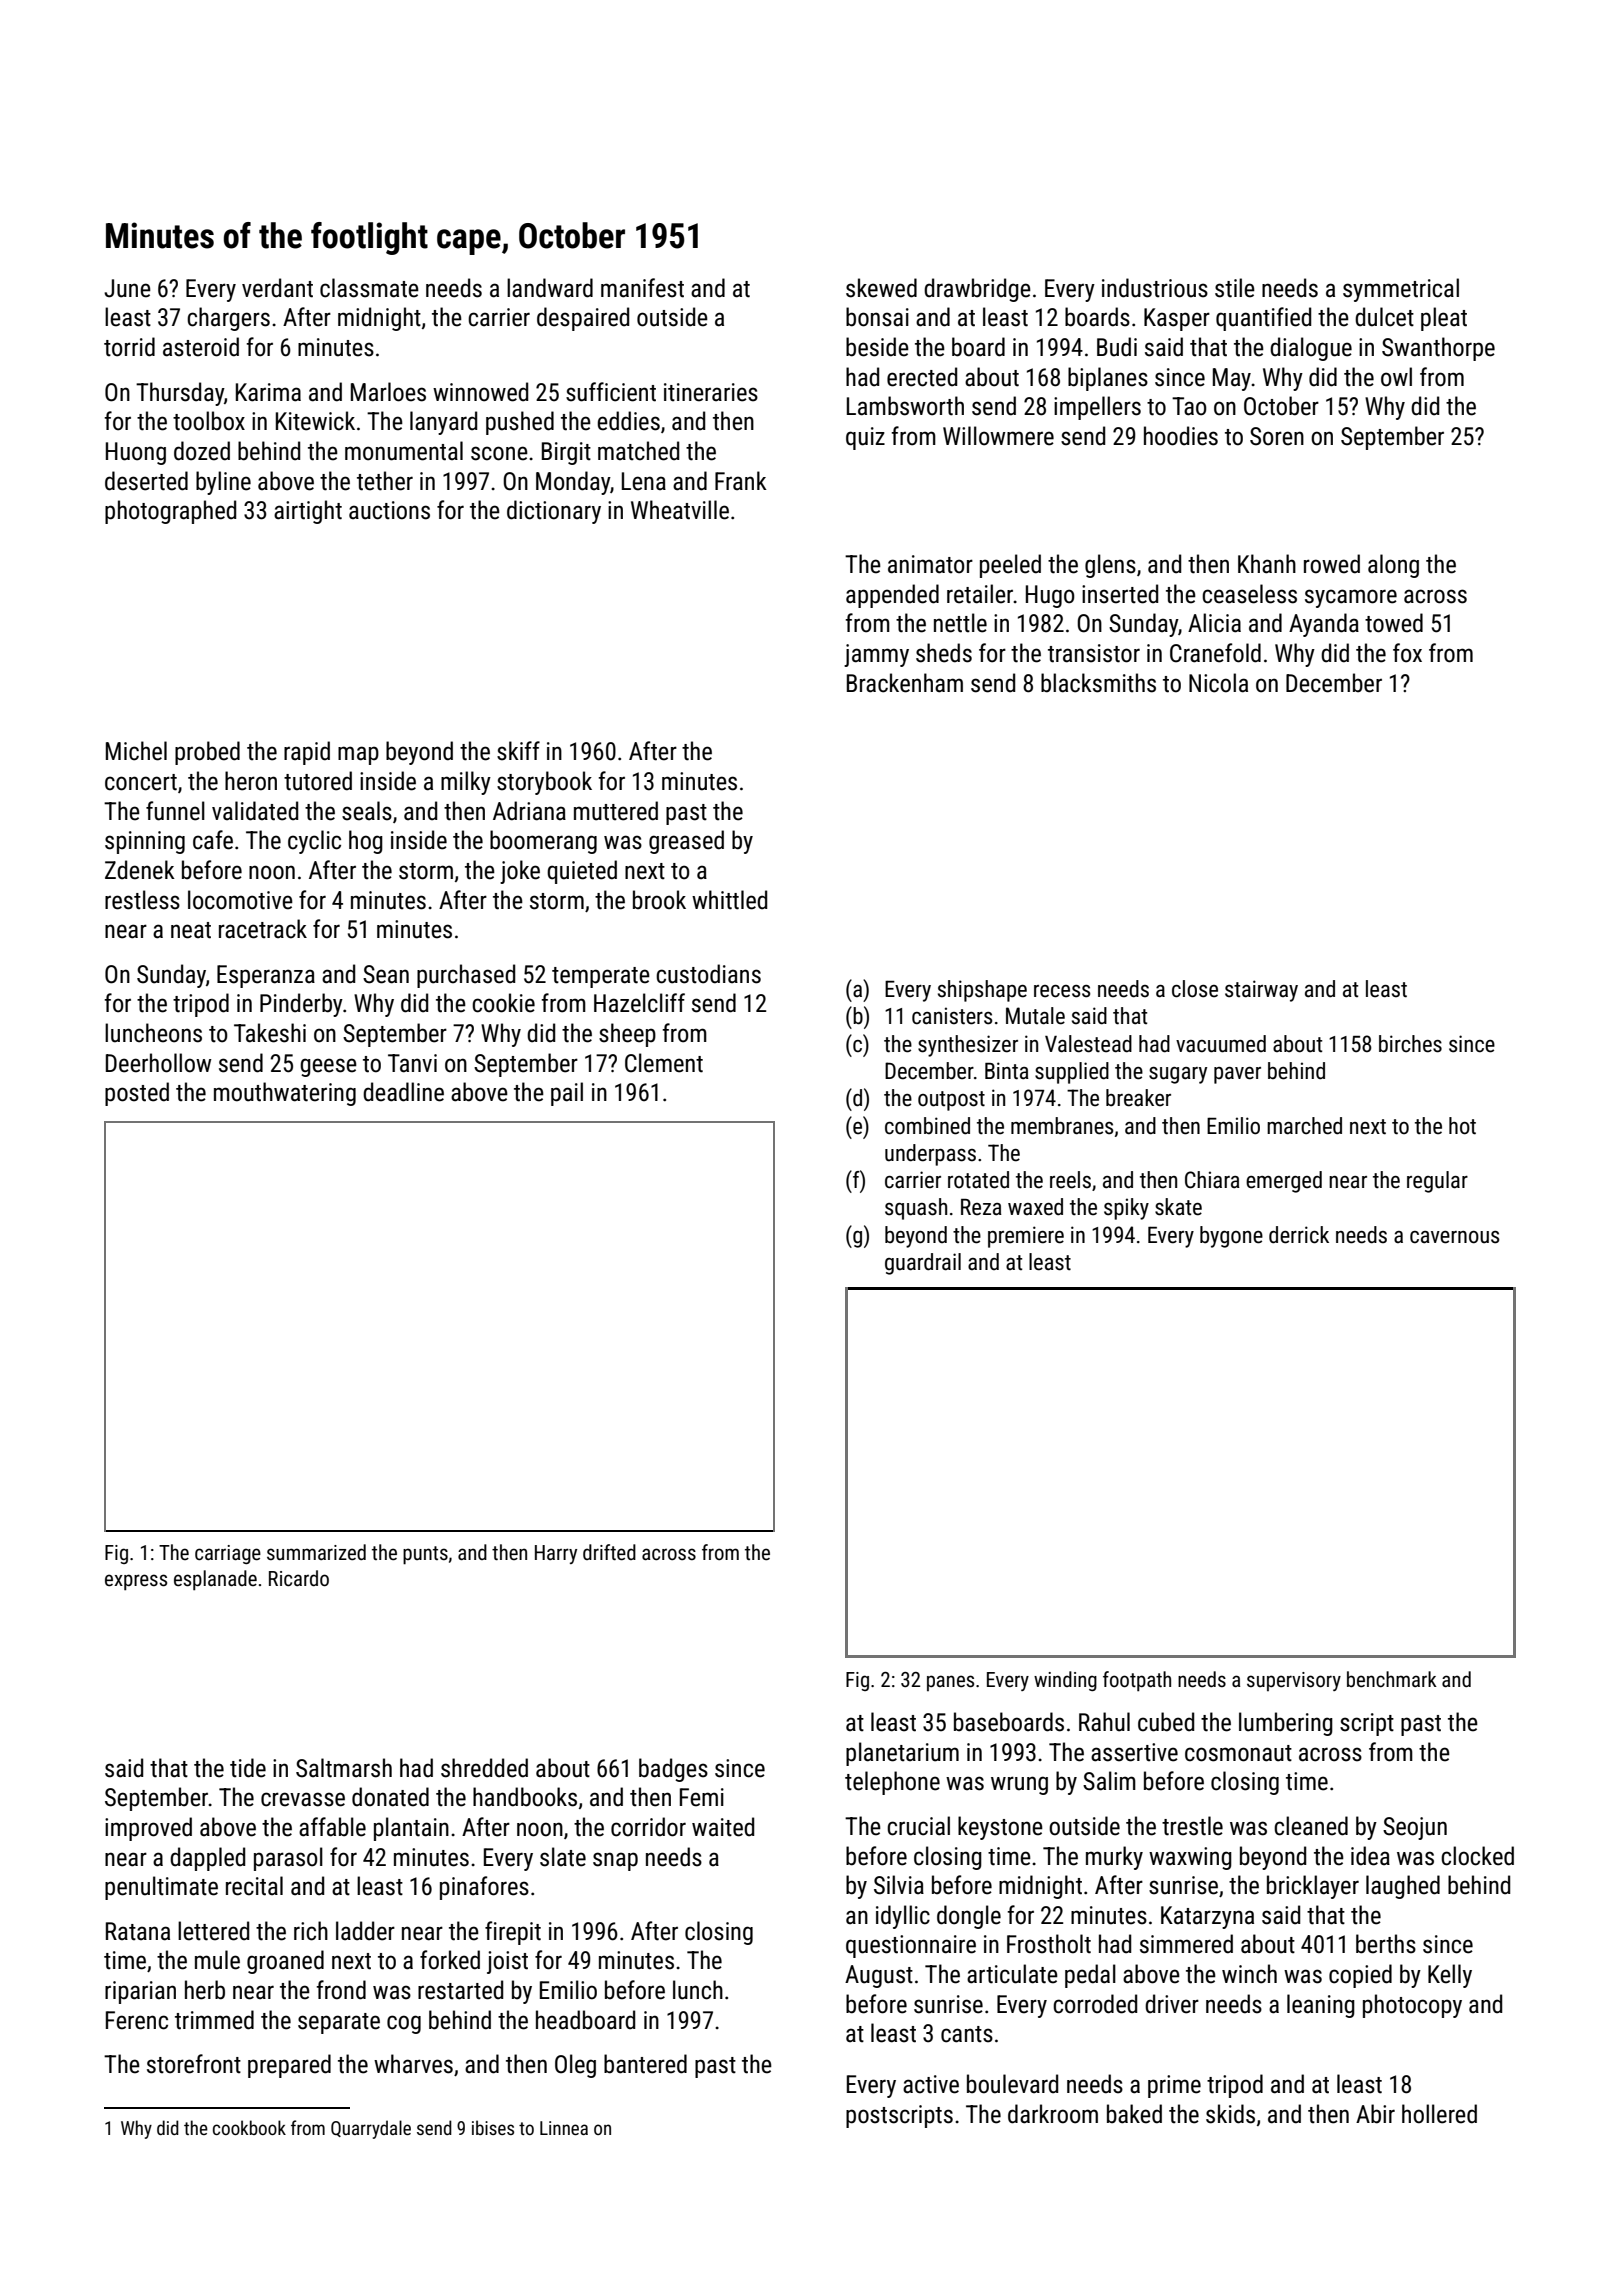  What do you see at coordinates (664, 1063) in the document?
I see `Clement` at bounding box center [664, 1063].
